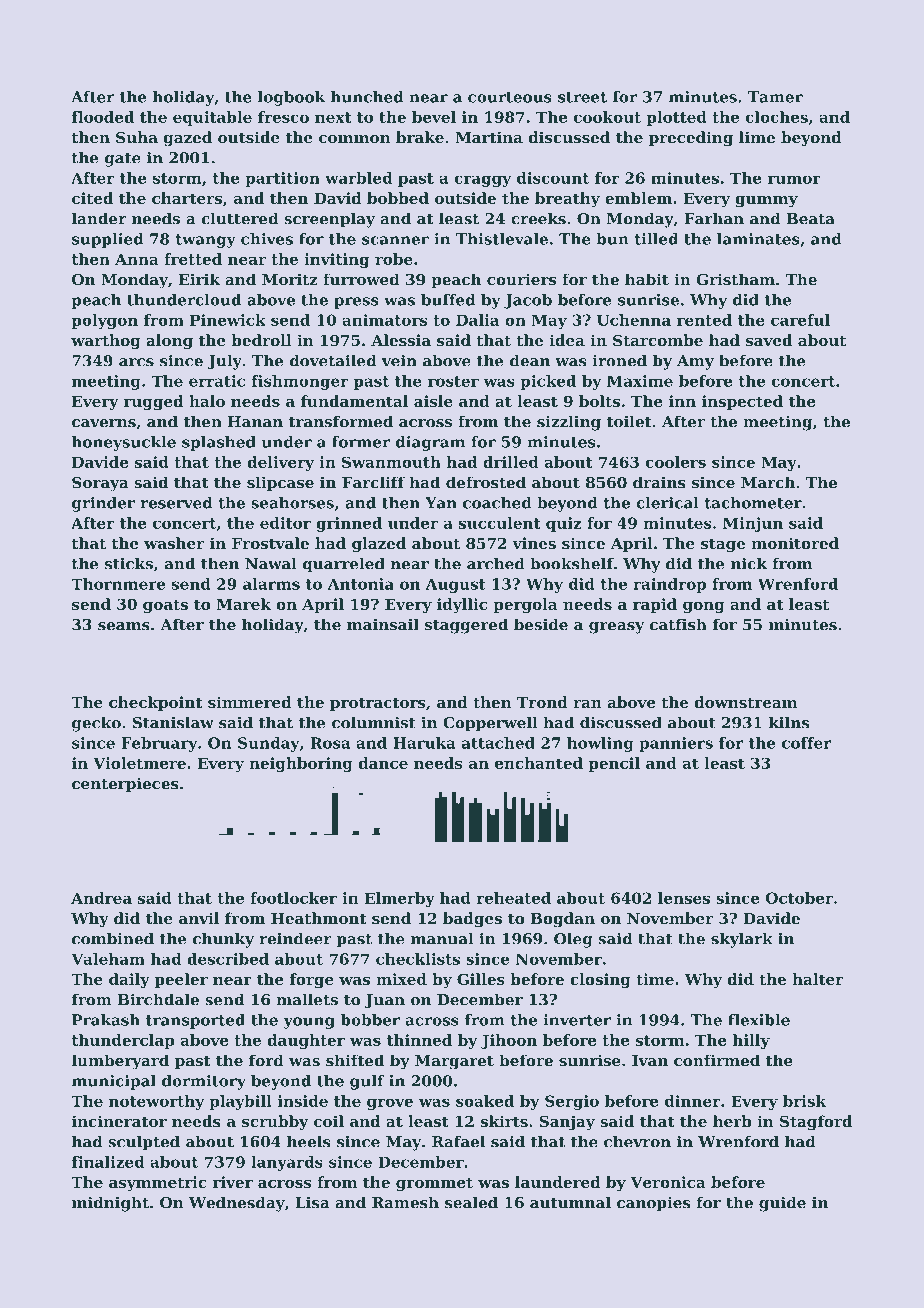 Image resolution: width=924 pixels, height=1308 pixels. Describe the element at coordinates (563, 524) in the screenshot. I see `quiz` at that location.
